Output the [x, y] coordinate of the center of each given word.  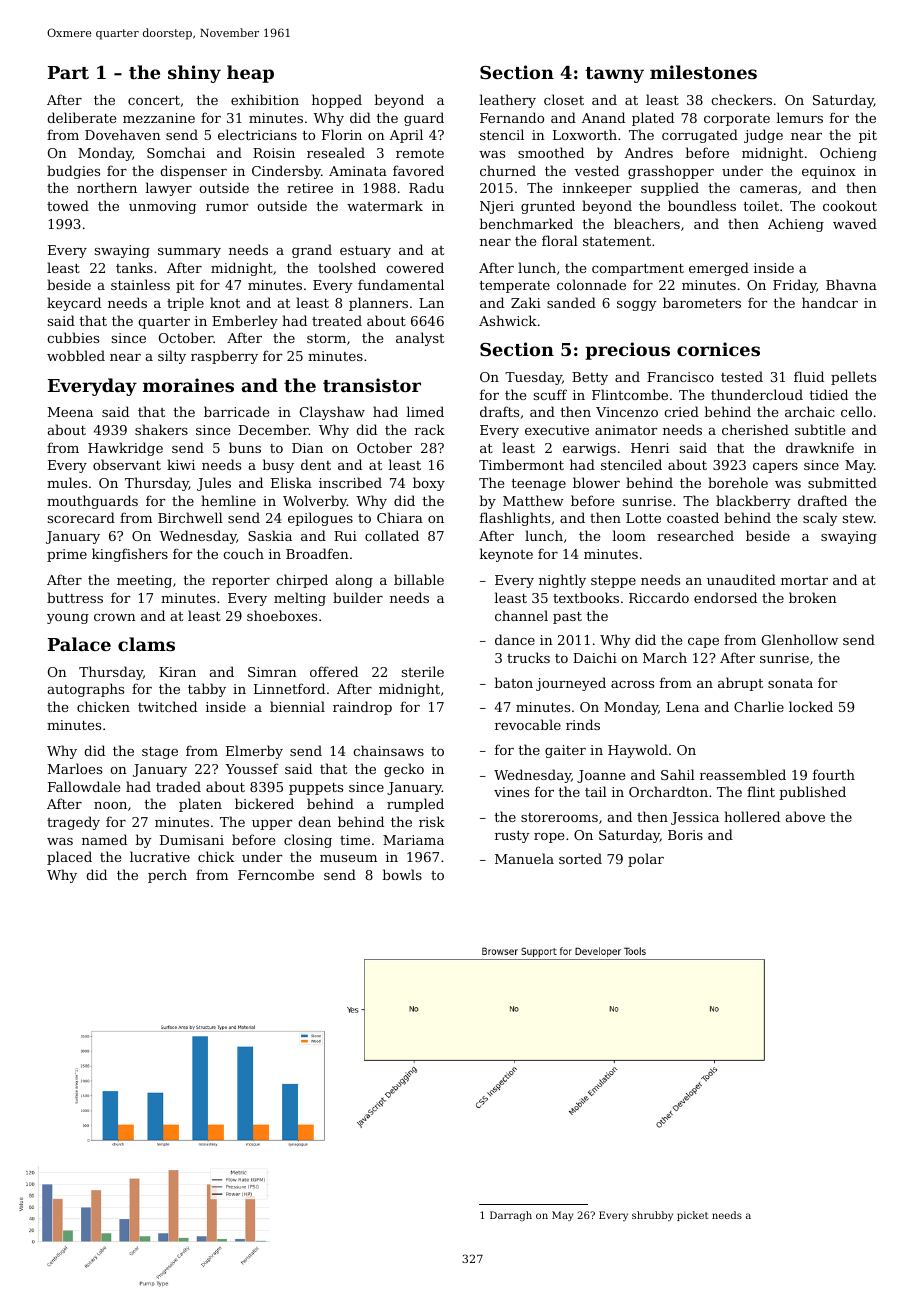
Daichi [595, 657]
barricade [236, 411]
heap [250, 74]
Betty [590, 378]
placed [69, 858]
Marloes [75, 768]
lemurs [799, 117]
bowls [402, 874]
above [805, 816]
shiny [194, 74]
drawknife [820, 447]
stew [858, 518]
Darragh [511, 1216]
